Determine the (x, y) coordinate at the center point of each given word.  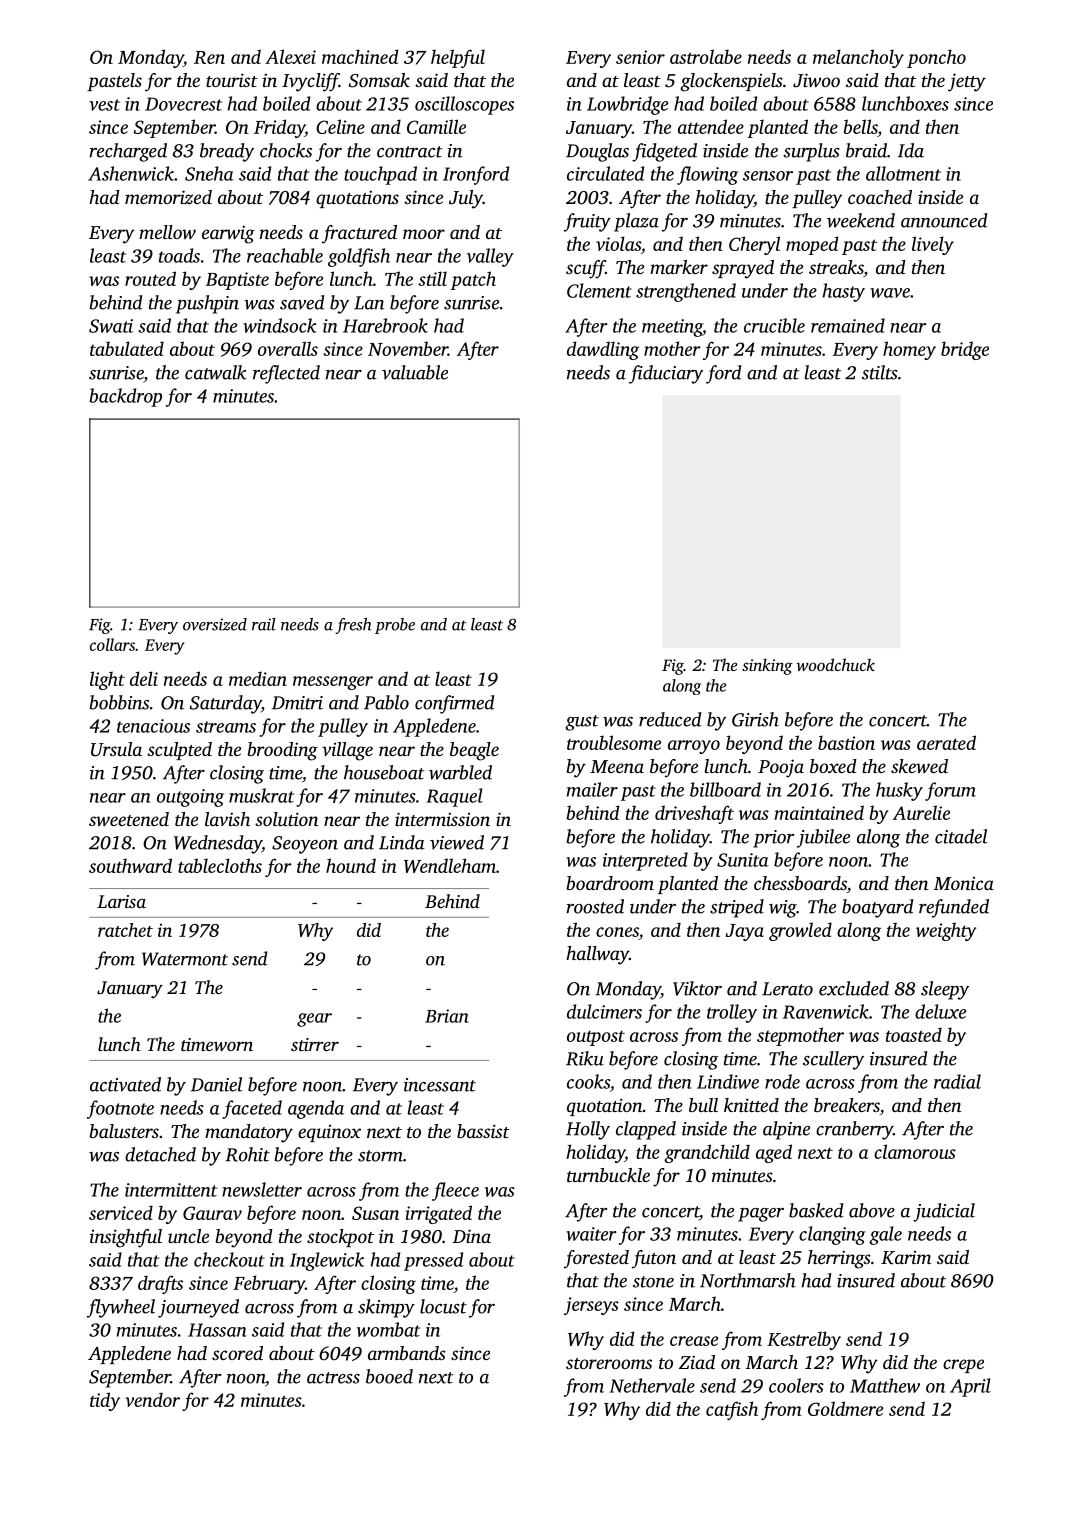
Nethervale (652, 1385)
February (269, 1284)
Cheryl (754, 245)
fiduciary (666, 374)
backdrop (125, 397)
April (970, 1387)
